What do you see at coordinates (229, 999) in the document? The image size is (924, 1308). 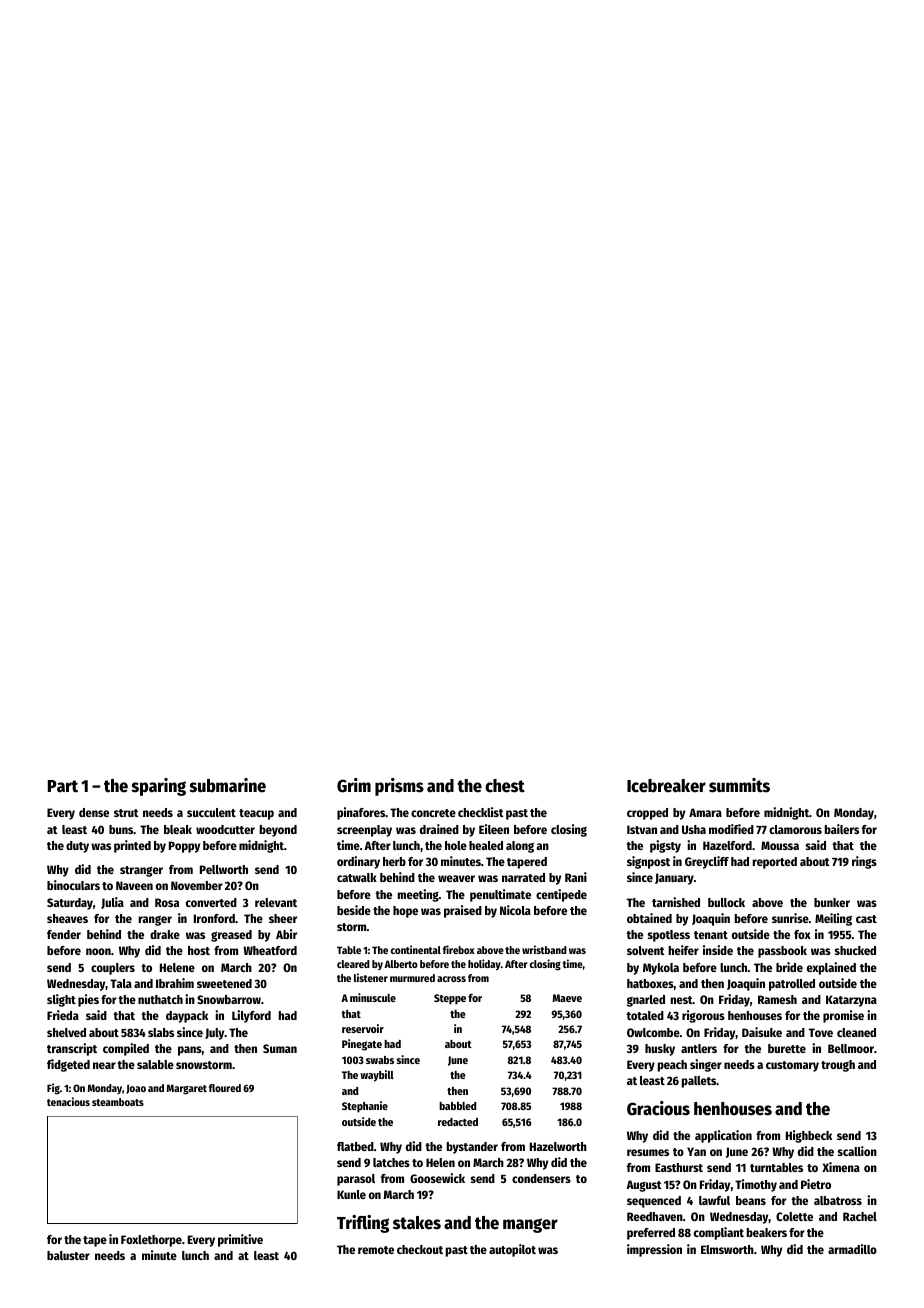 I see `Snowbarrow` at bounding box center [229, 999].
